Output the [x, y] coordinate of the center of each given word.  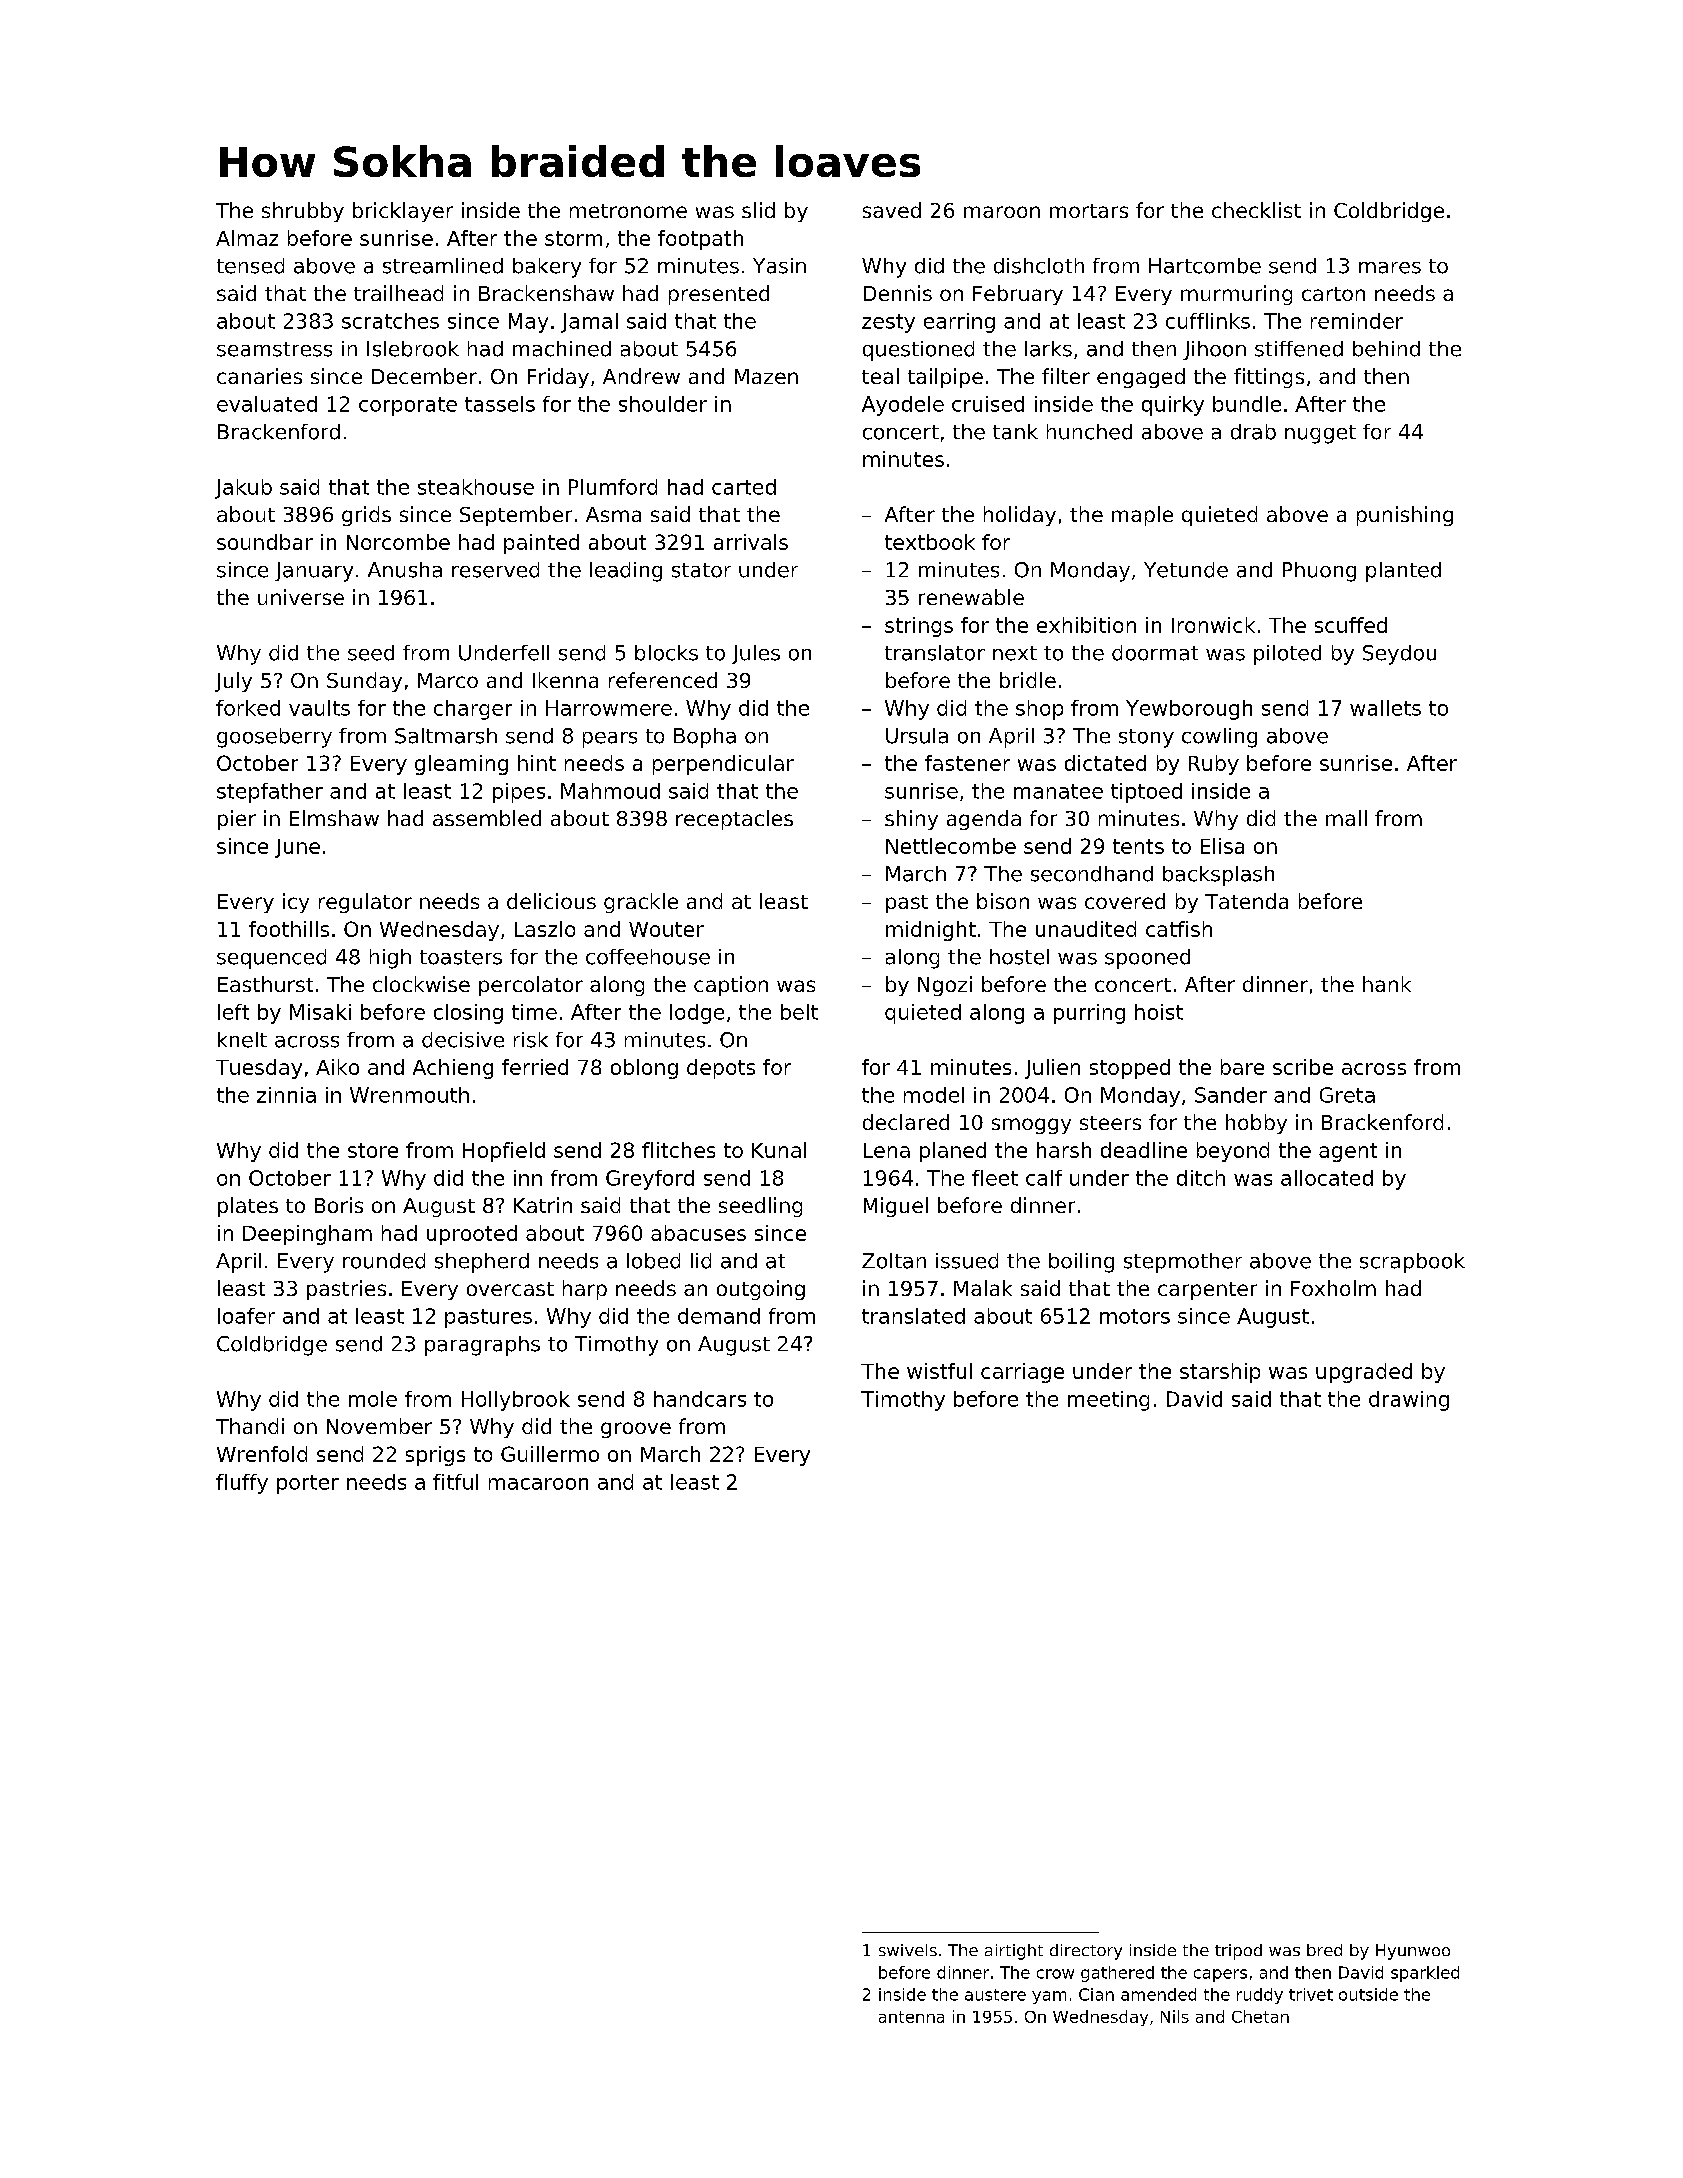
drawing [1409, 1401]
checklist [1256, 210]
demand [719, 1316]
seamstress [274, 349]
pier [237, 820]
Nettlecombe [951, 846]
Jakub [243, 489]
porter [308, 1484]
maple [1142, 516]
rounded [384, 1261]
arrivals [751, 542]
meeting [1108, 1401]
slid [758, 210]
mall [1346, 818]
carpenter [1207, 1291]
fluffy [242, 1484]
